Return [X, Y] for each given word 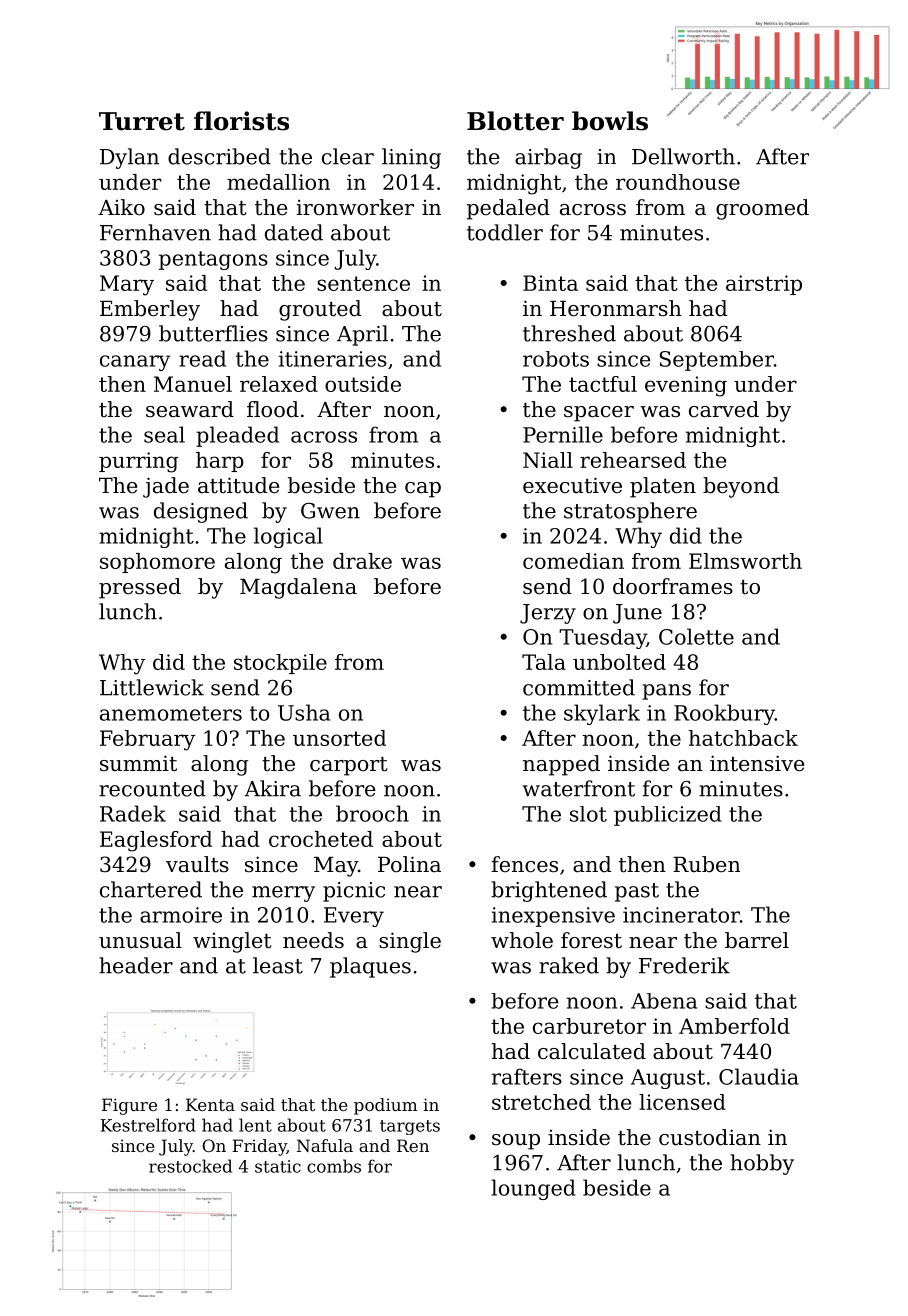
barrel [757, 940]
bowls [610, 121]
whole [522, 940]
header [136, 965]
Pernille [563, 434]
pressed [140, 588]
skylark [602, 714]
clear [348, 156]
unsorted [339, 738]
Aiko [121, 207]
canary [135, 363]
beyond [741, 487]
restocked [190, 1166]
